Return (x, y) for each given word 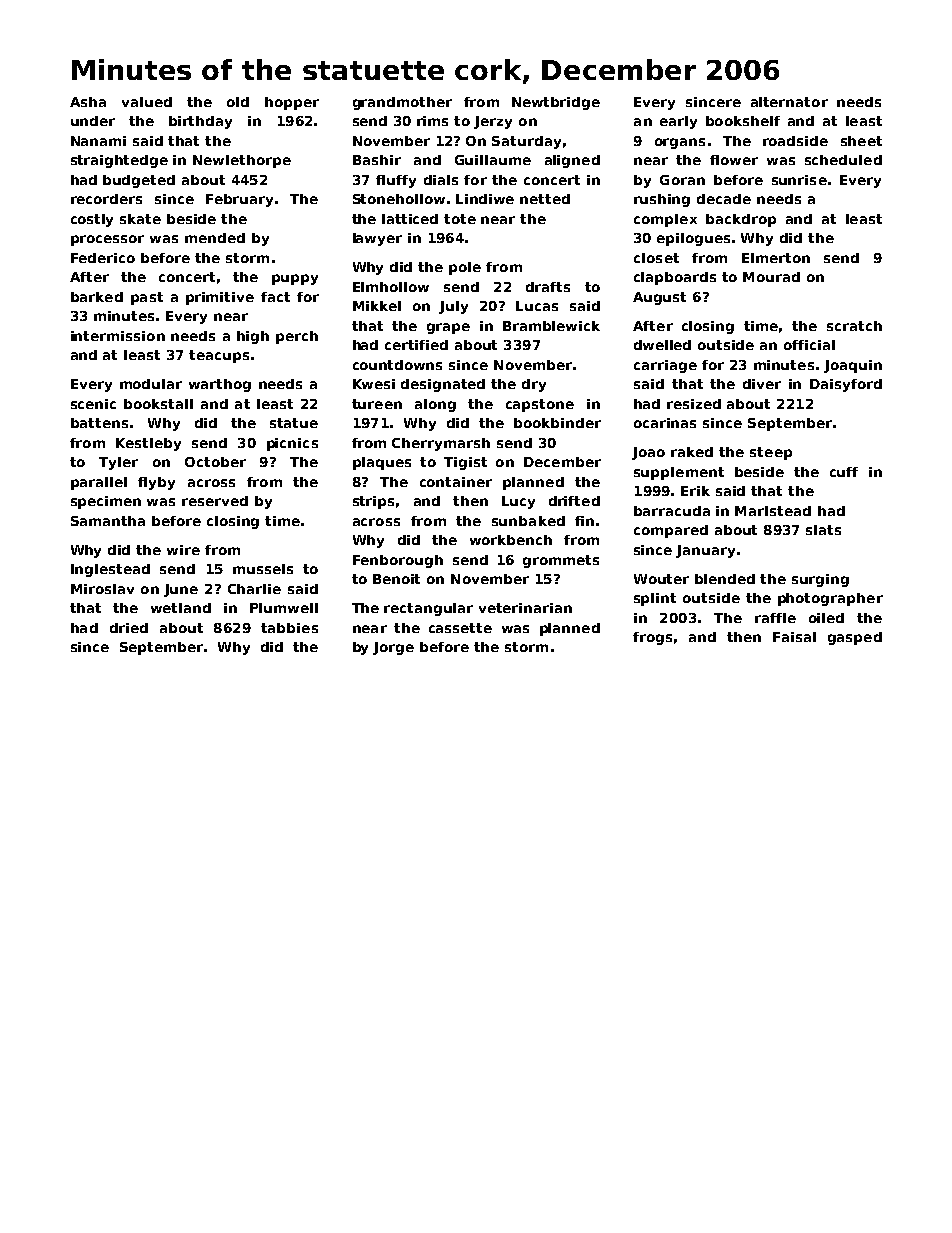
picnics (292, 444)
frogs (652, 638)
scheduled (843, 160)
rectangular (428, 609)
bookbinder (557, 423)
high (253, 337)
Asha (88, 102)
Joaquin (853, 366)
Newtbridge (556, 103)
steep (771, 453)
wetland (181, 608)
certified (416, 345)
